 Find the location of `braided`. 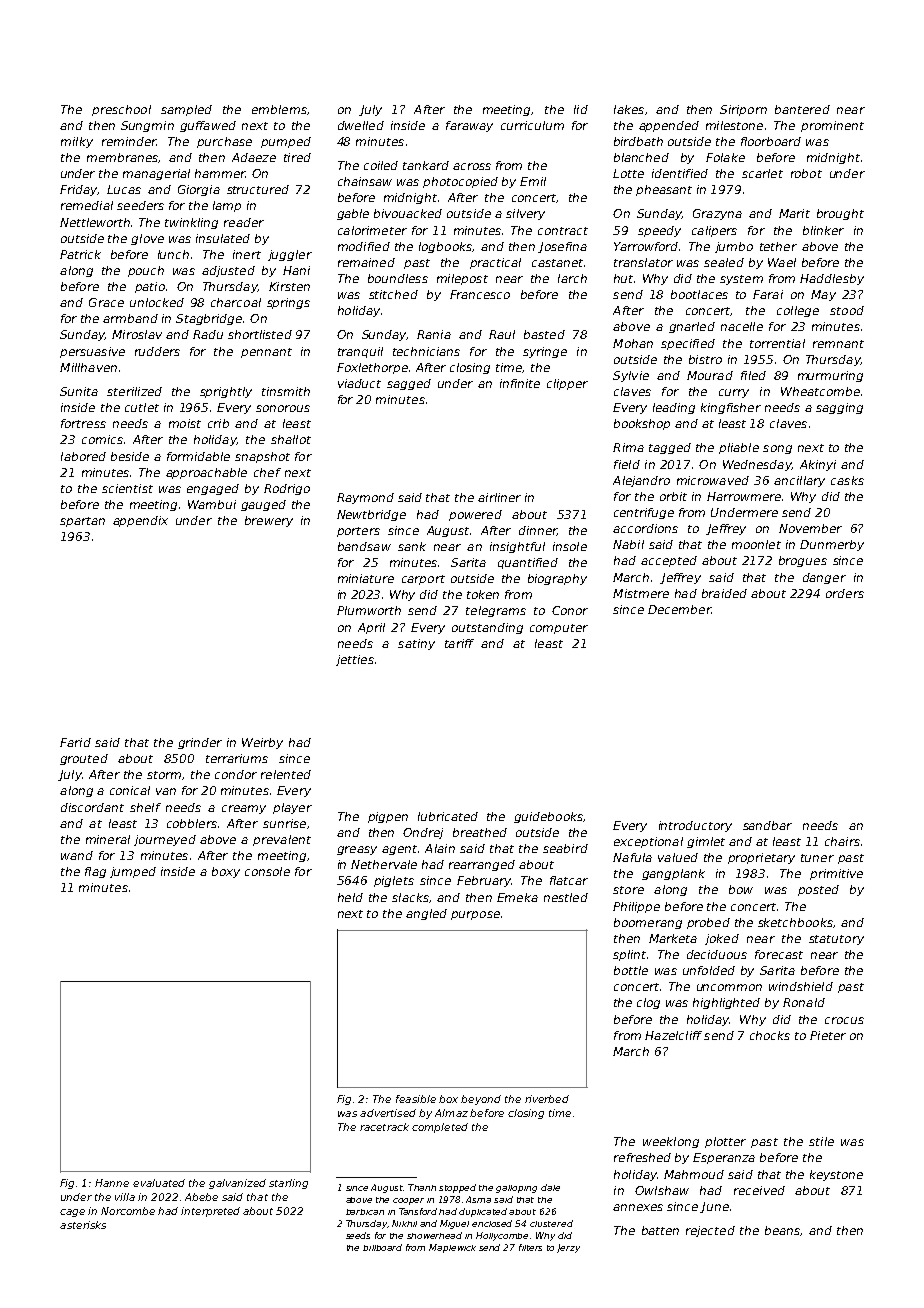

braided is located at coordinates (724, 593).
